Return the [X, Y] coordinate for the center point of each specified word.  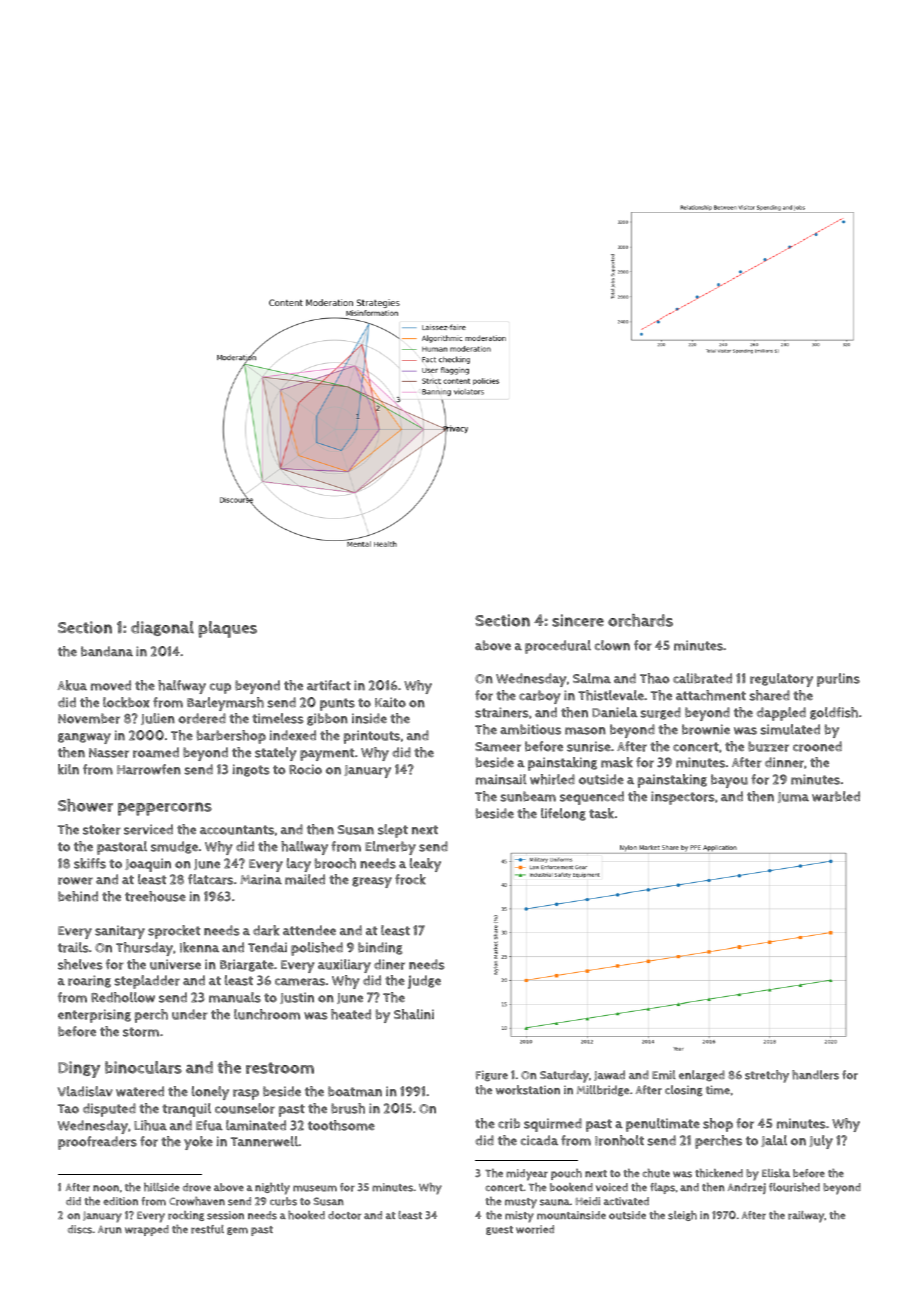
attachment [711, 695]
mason [585, 731]
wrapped [147, 1230]
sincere [578, 620]
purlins [838, 680]
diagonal [162, 628]
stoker [102, 829]
